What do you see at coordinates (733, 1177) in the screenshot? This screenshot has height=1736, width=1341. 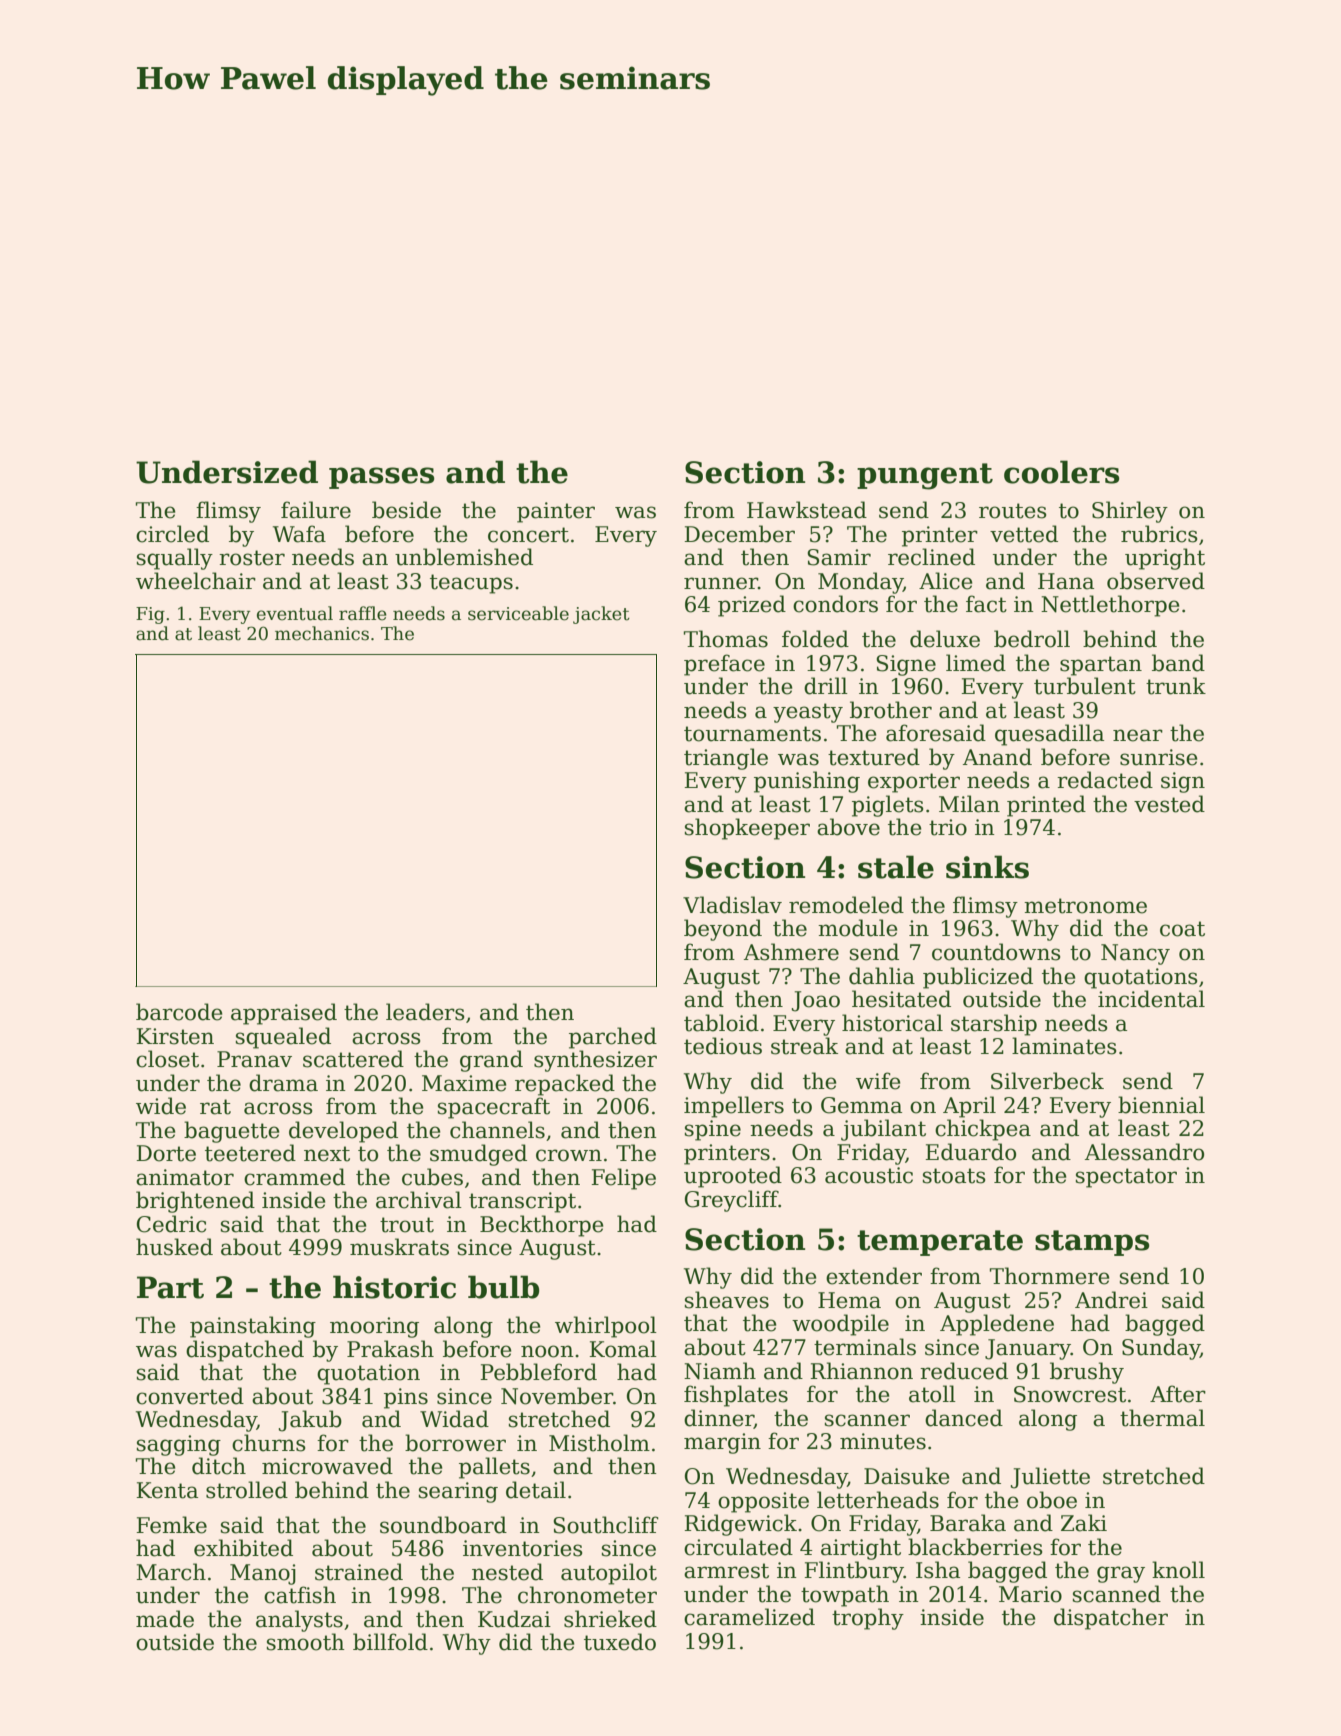 I see `uprooted` at bounding box center [733, 1177].
